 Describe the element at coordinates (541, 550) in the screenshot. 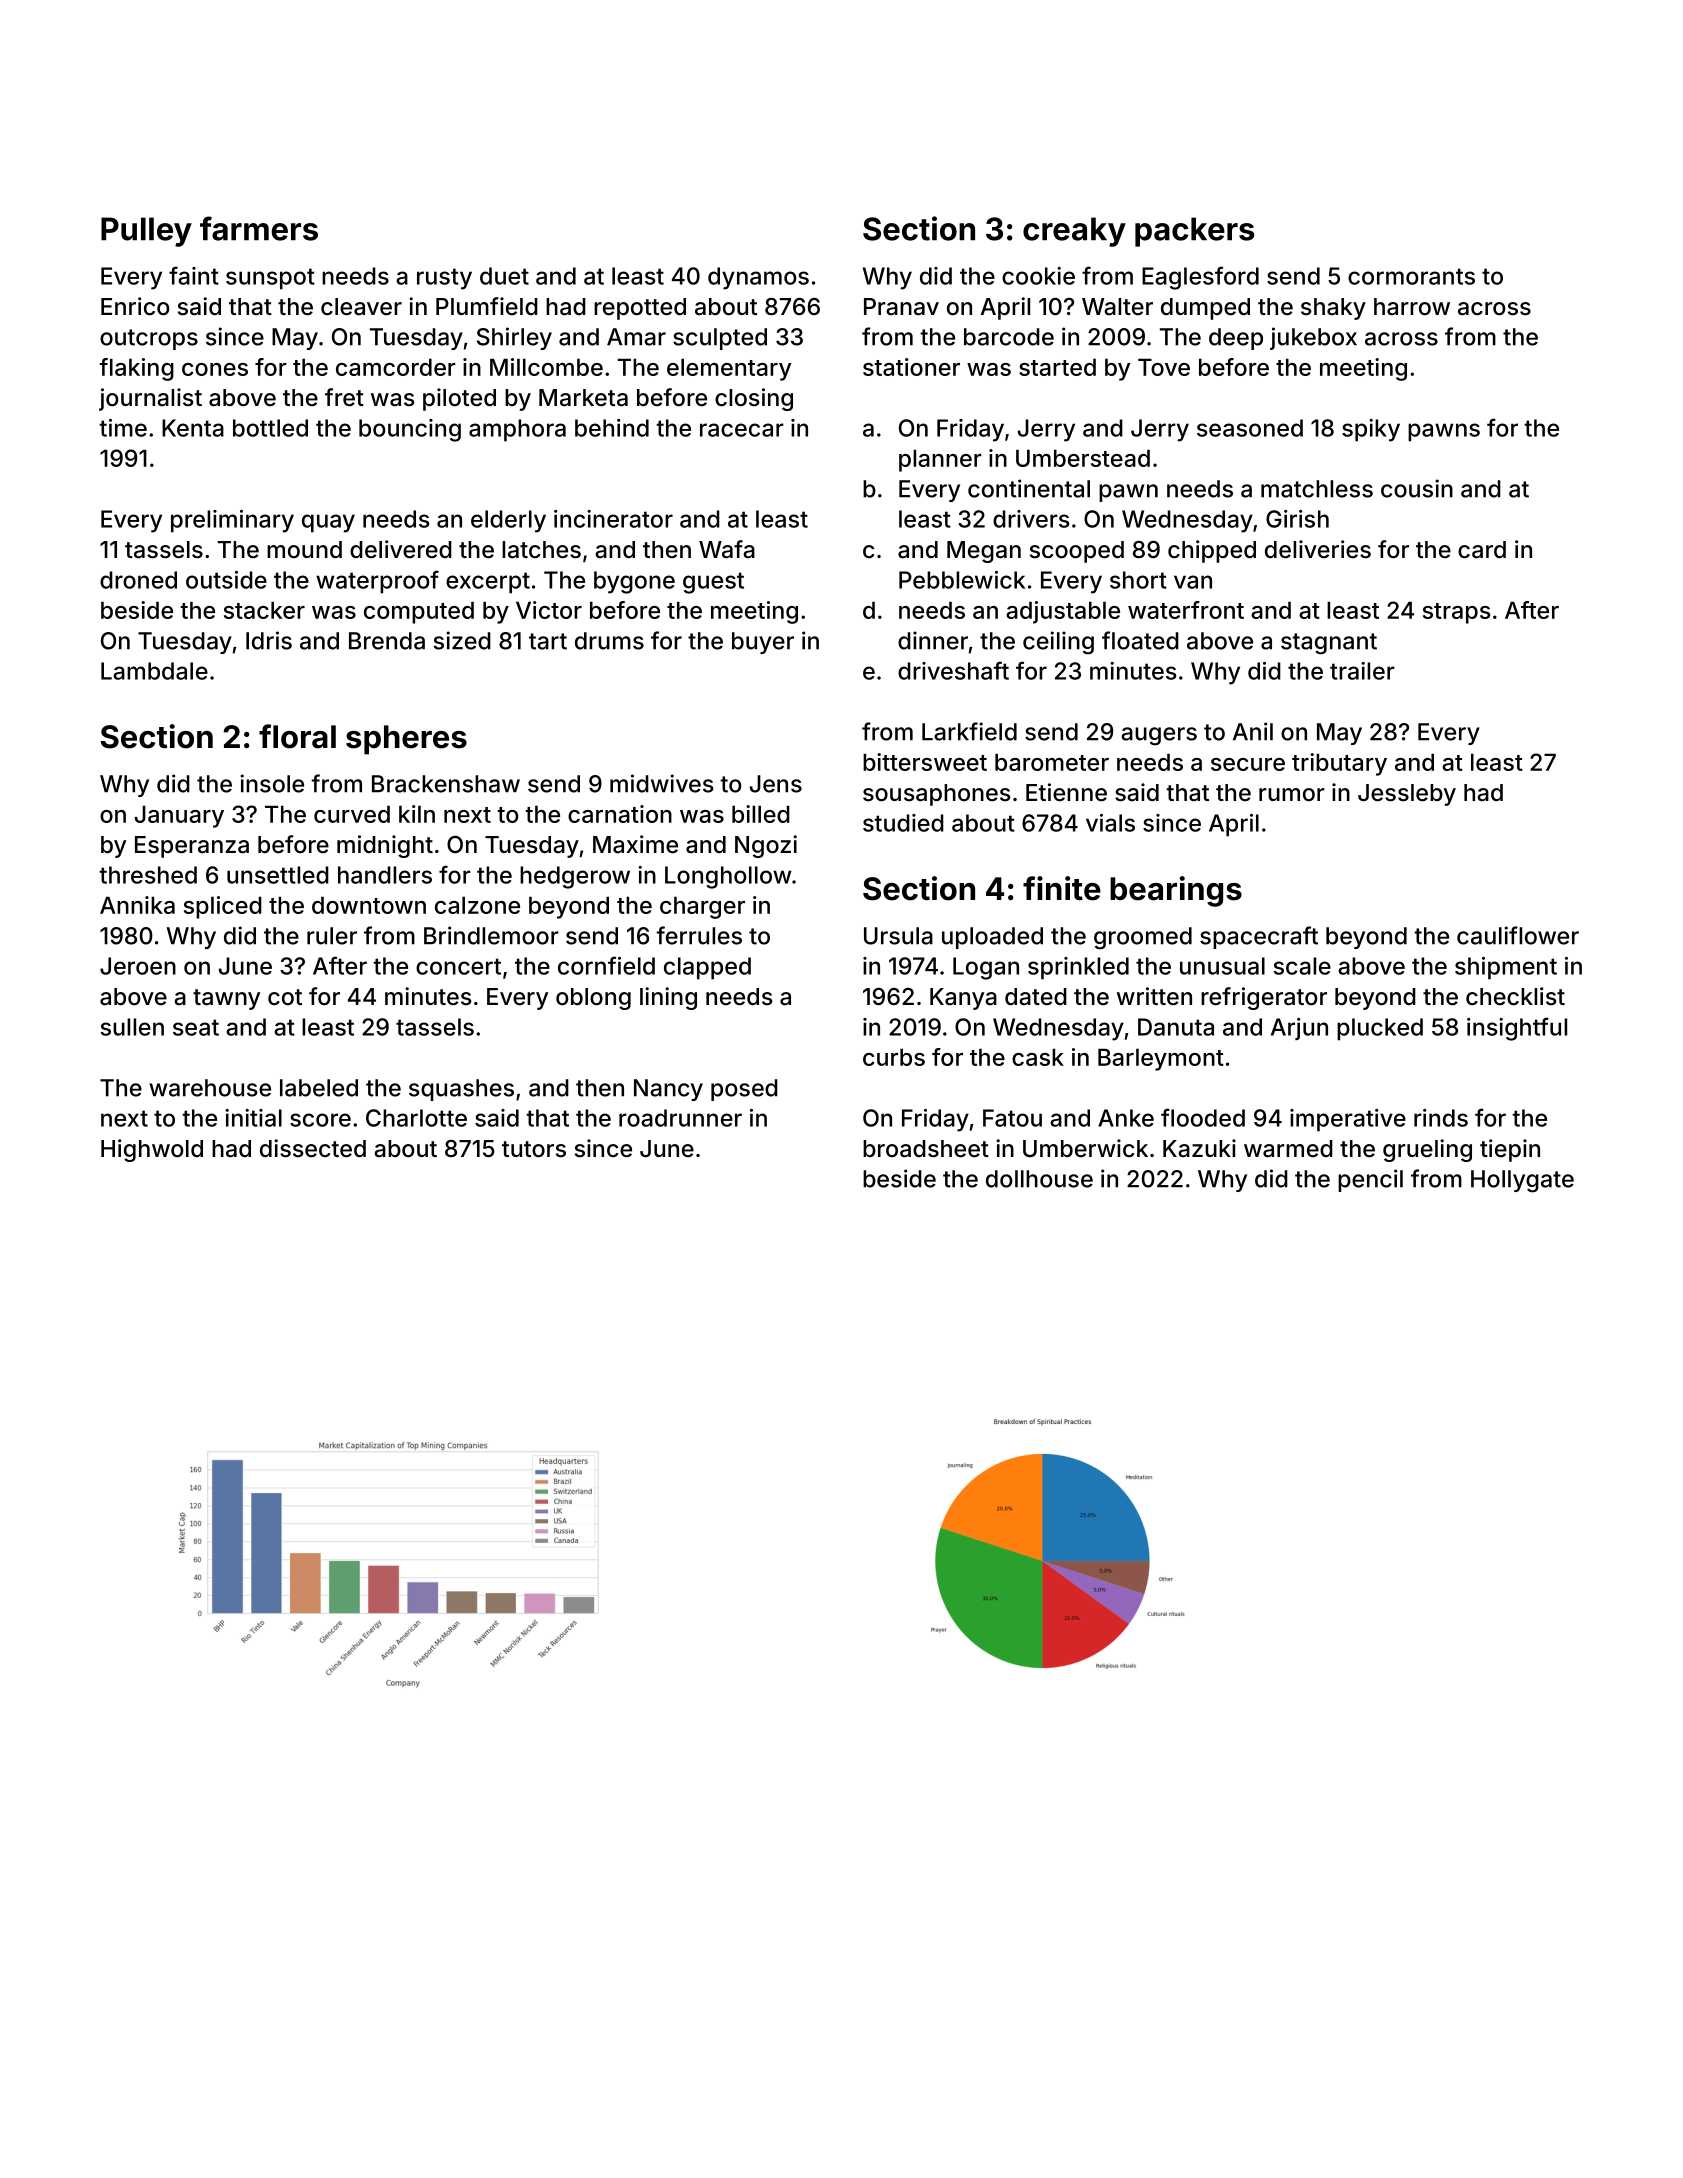

I see `latches` at that location.
